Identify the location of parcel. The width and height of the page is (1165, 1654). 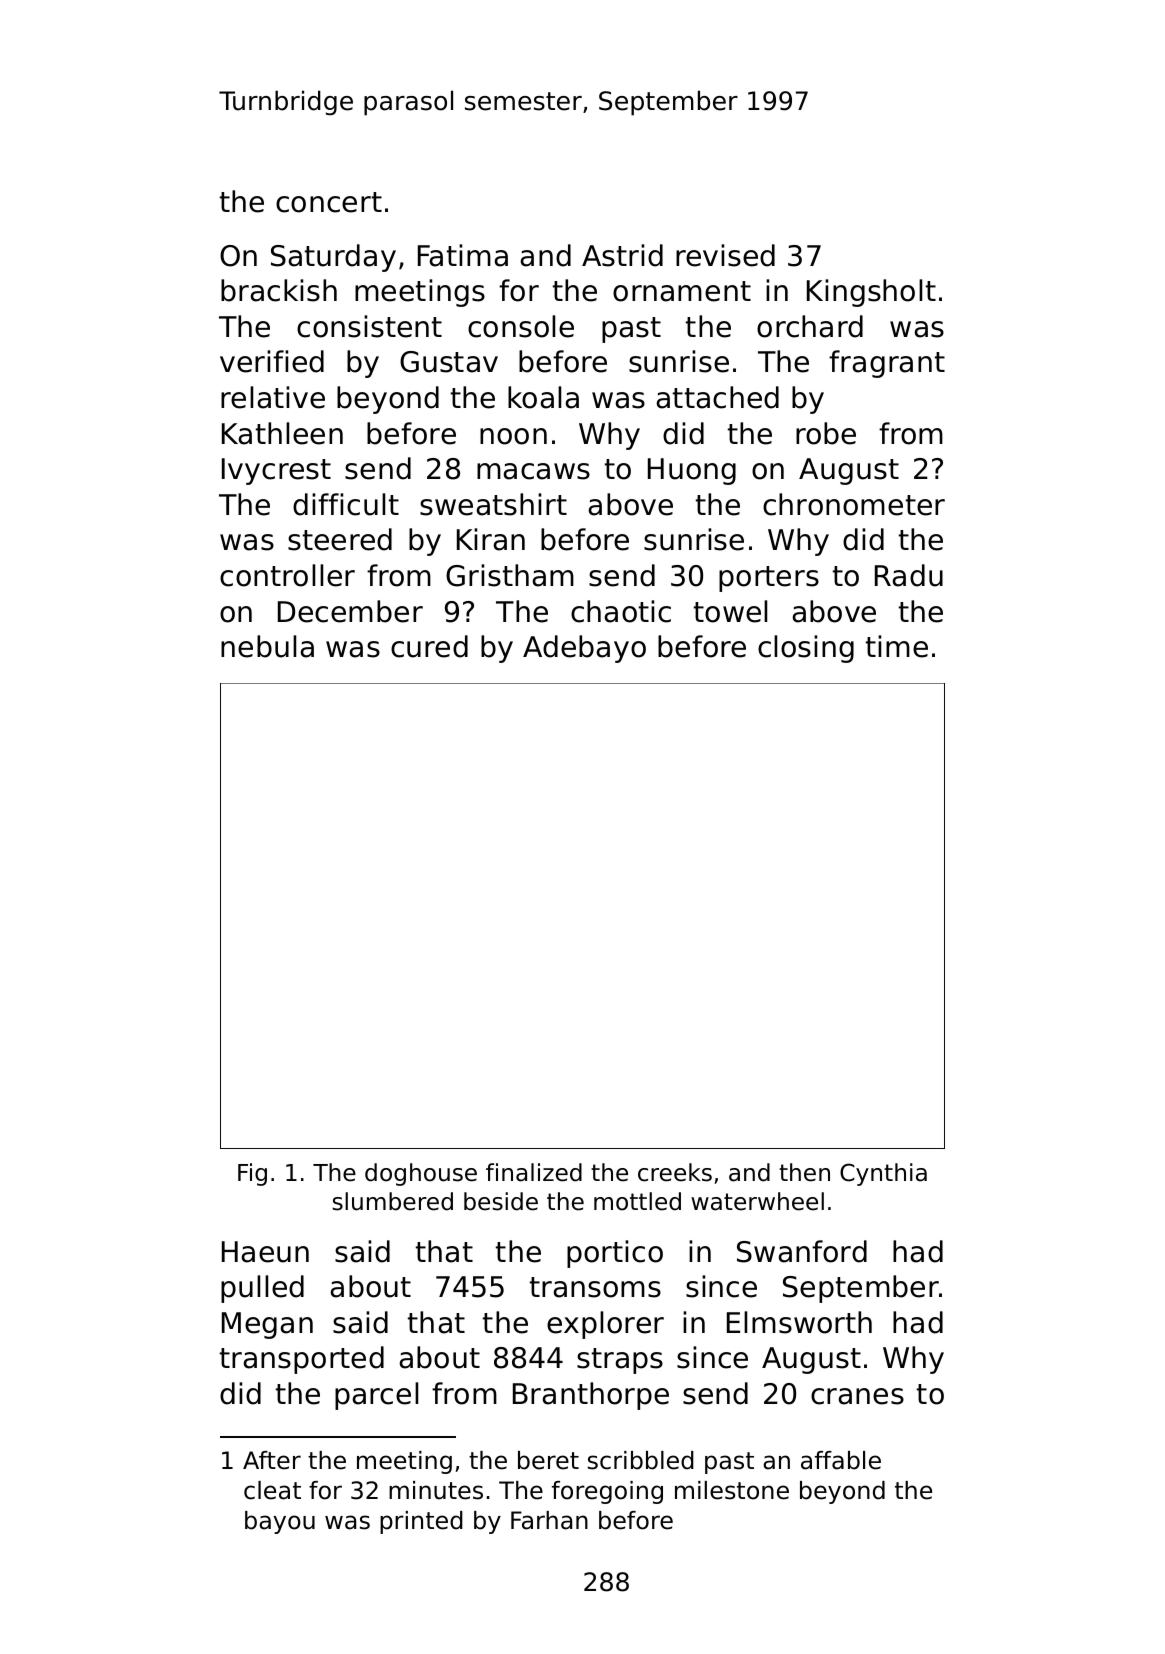
(376, 1396).
